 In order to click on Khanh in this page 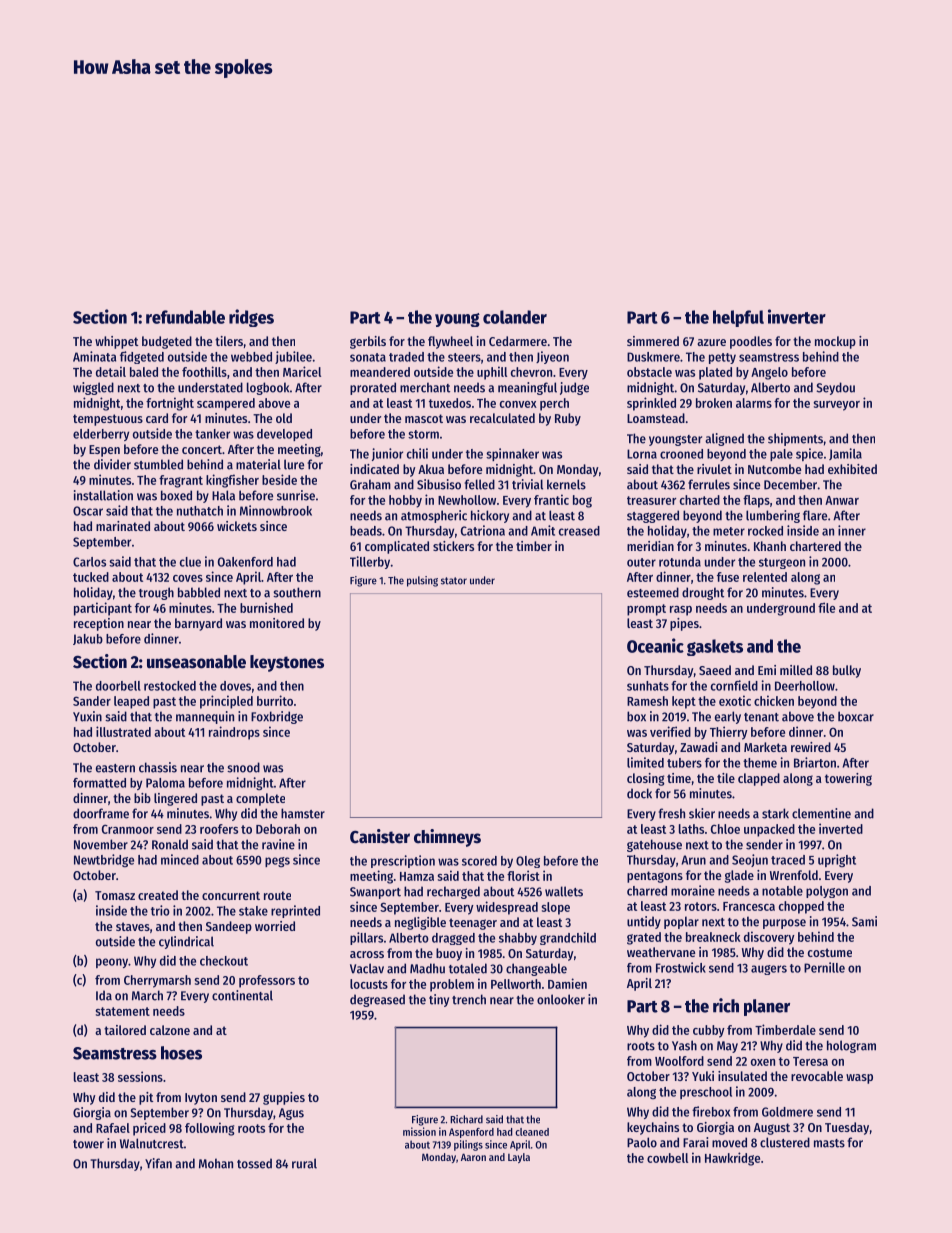, I will do `click(770, 546)`.
